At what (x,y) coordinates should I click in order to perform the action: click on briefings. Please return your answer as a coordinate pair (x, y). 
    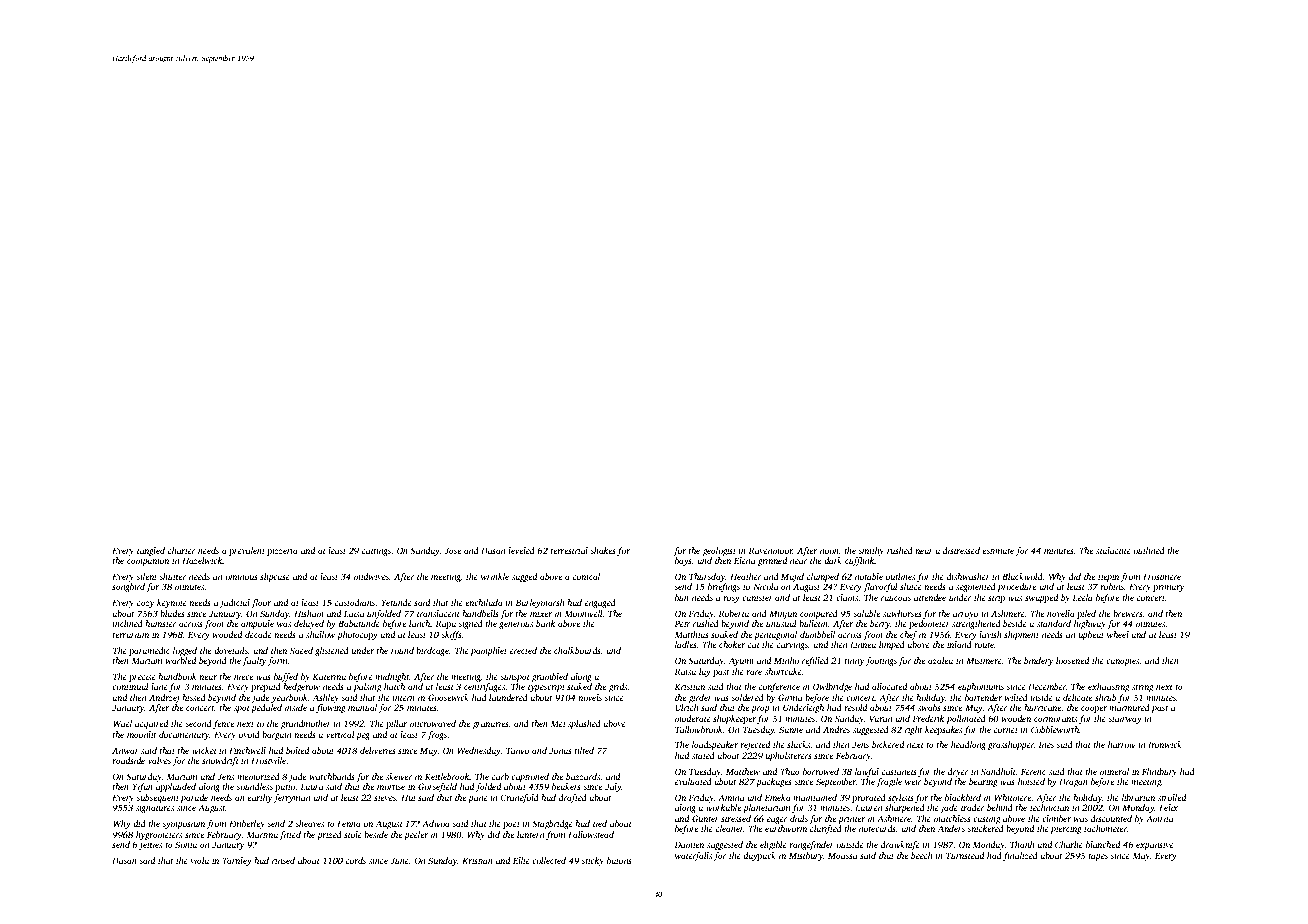
    Looking at the image, I should click on (724, 587).
